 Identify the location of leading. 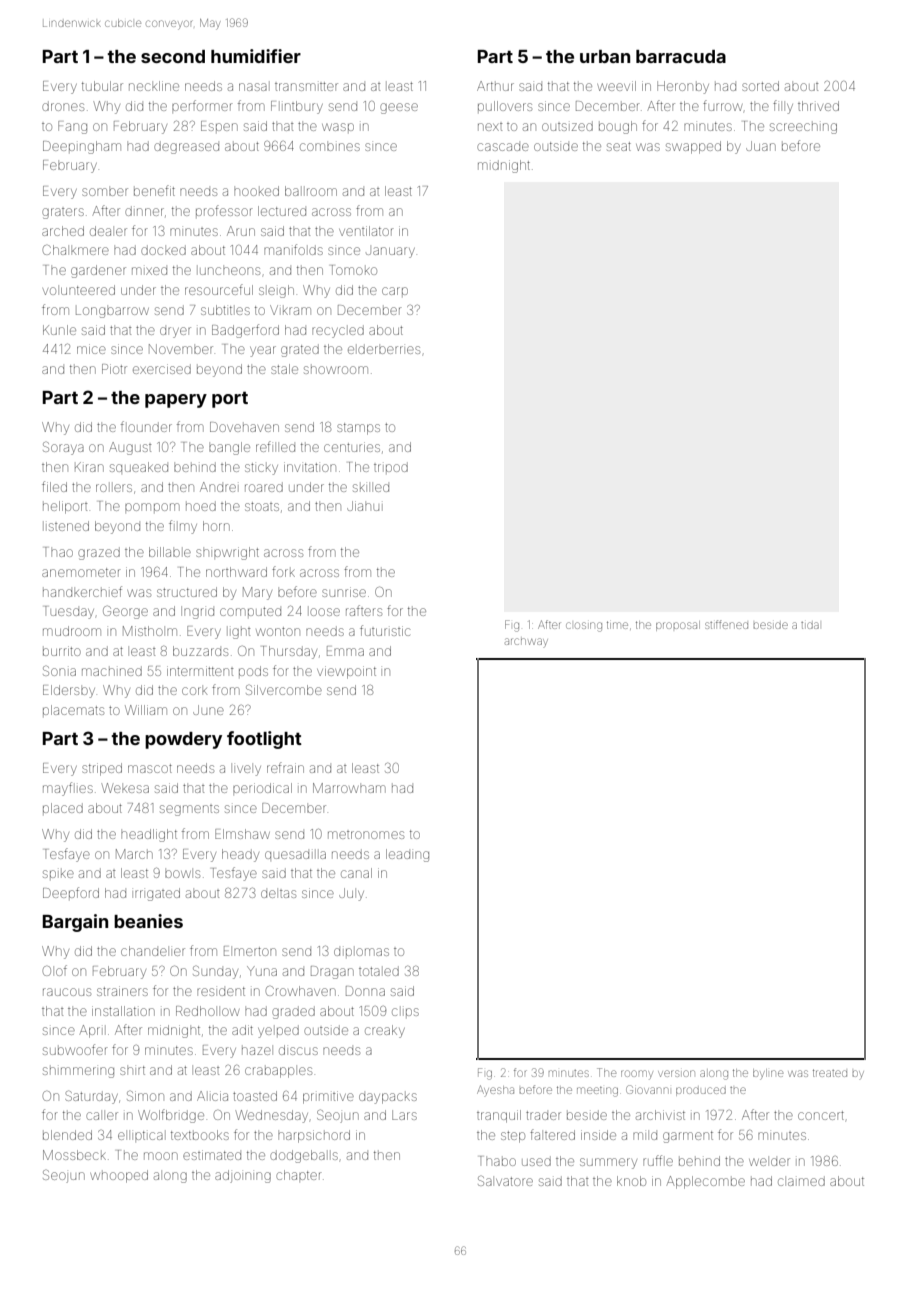
(407, 855).
